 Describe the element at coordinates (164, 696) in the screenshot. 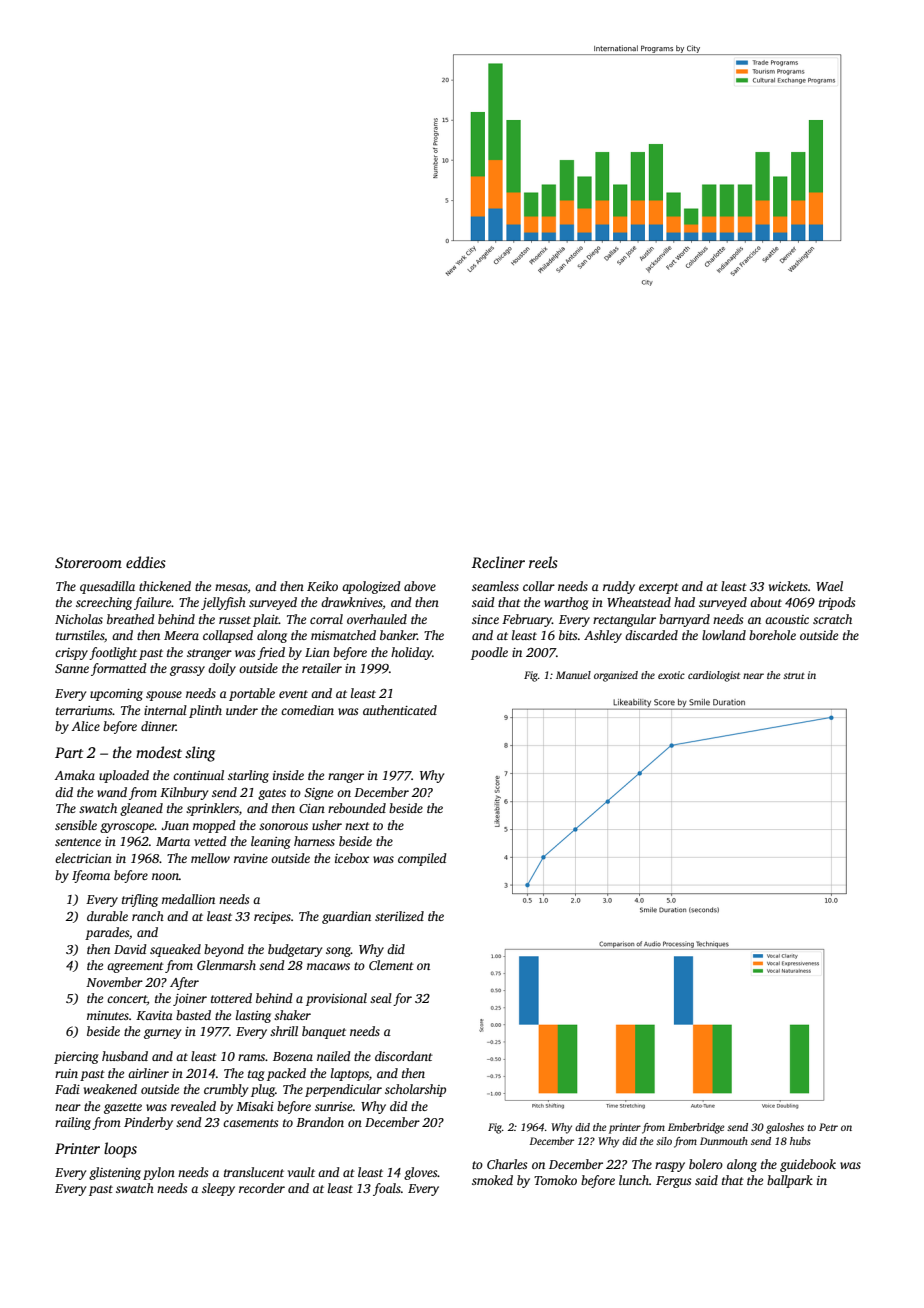

I see `spouse` at that location.
